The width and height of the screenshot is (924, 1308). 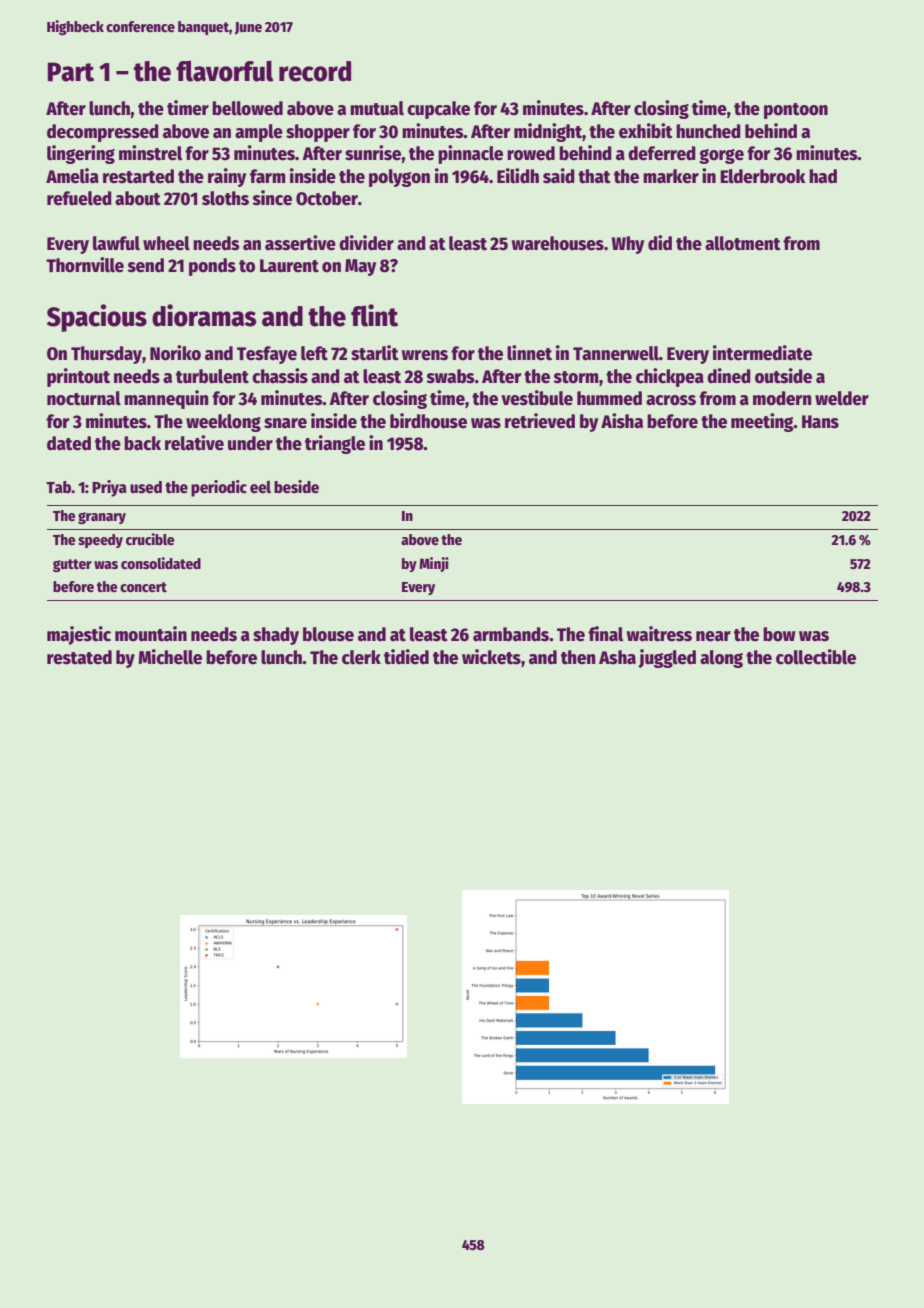 I want to click on Elderbrook, so click(x=762, y=176).
